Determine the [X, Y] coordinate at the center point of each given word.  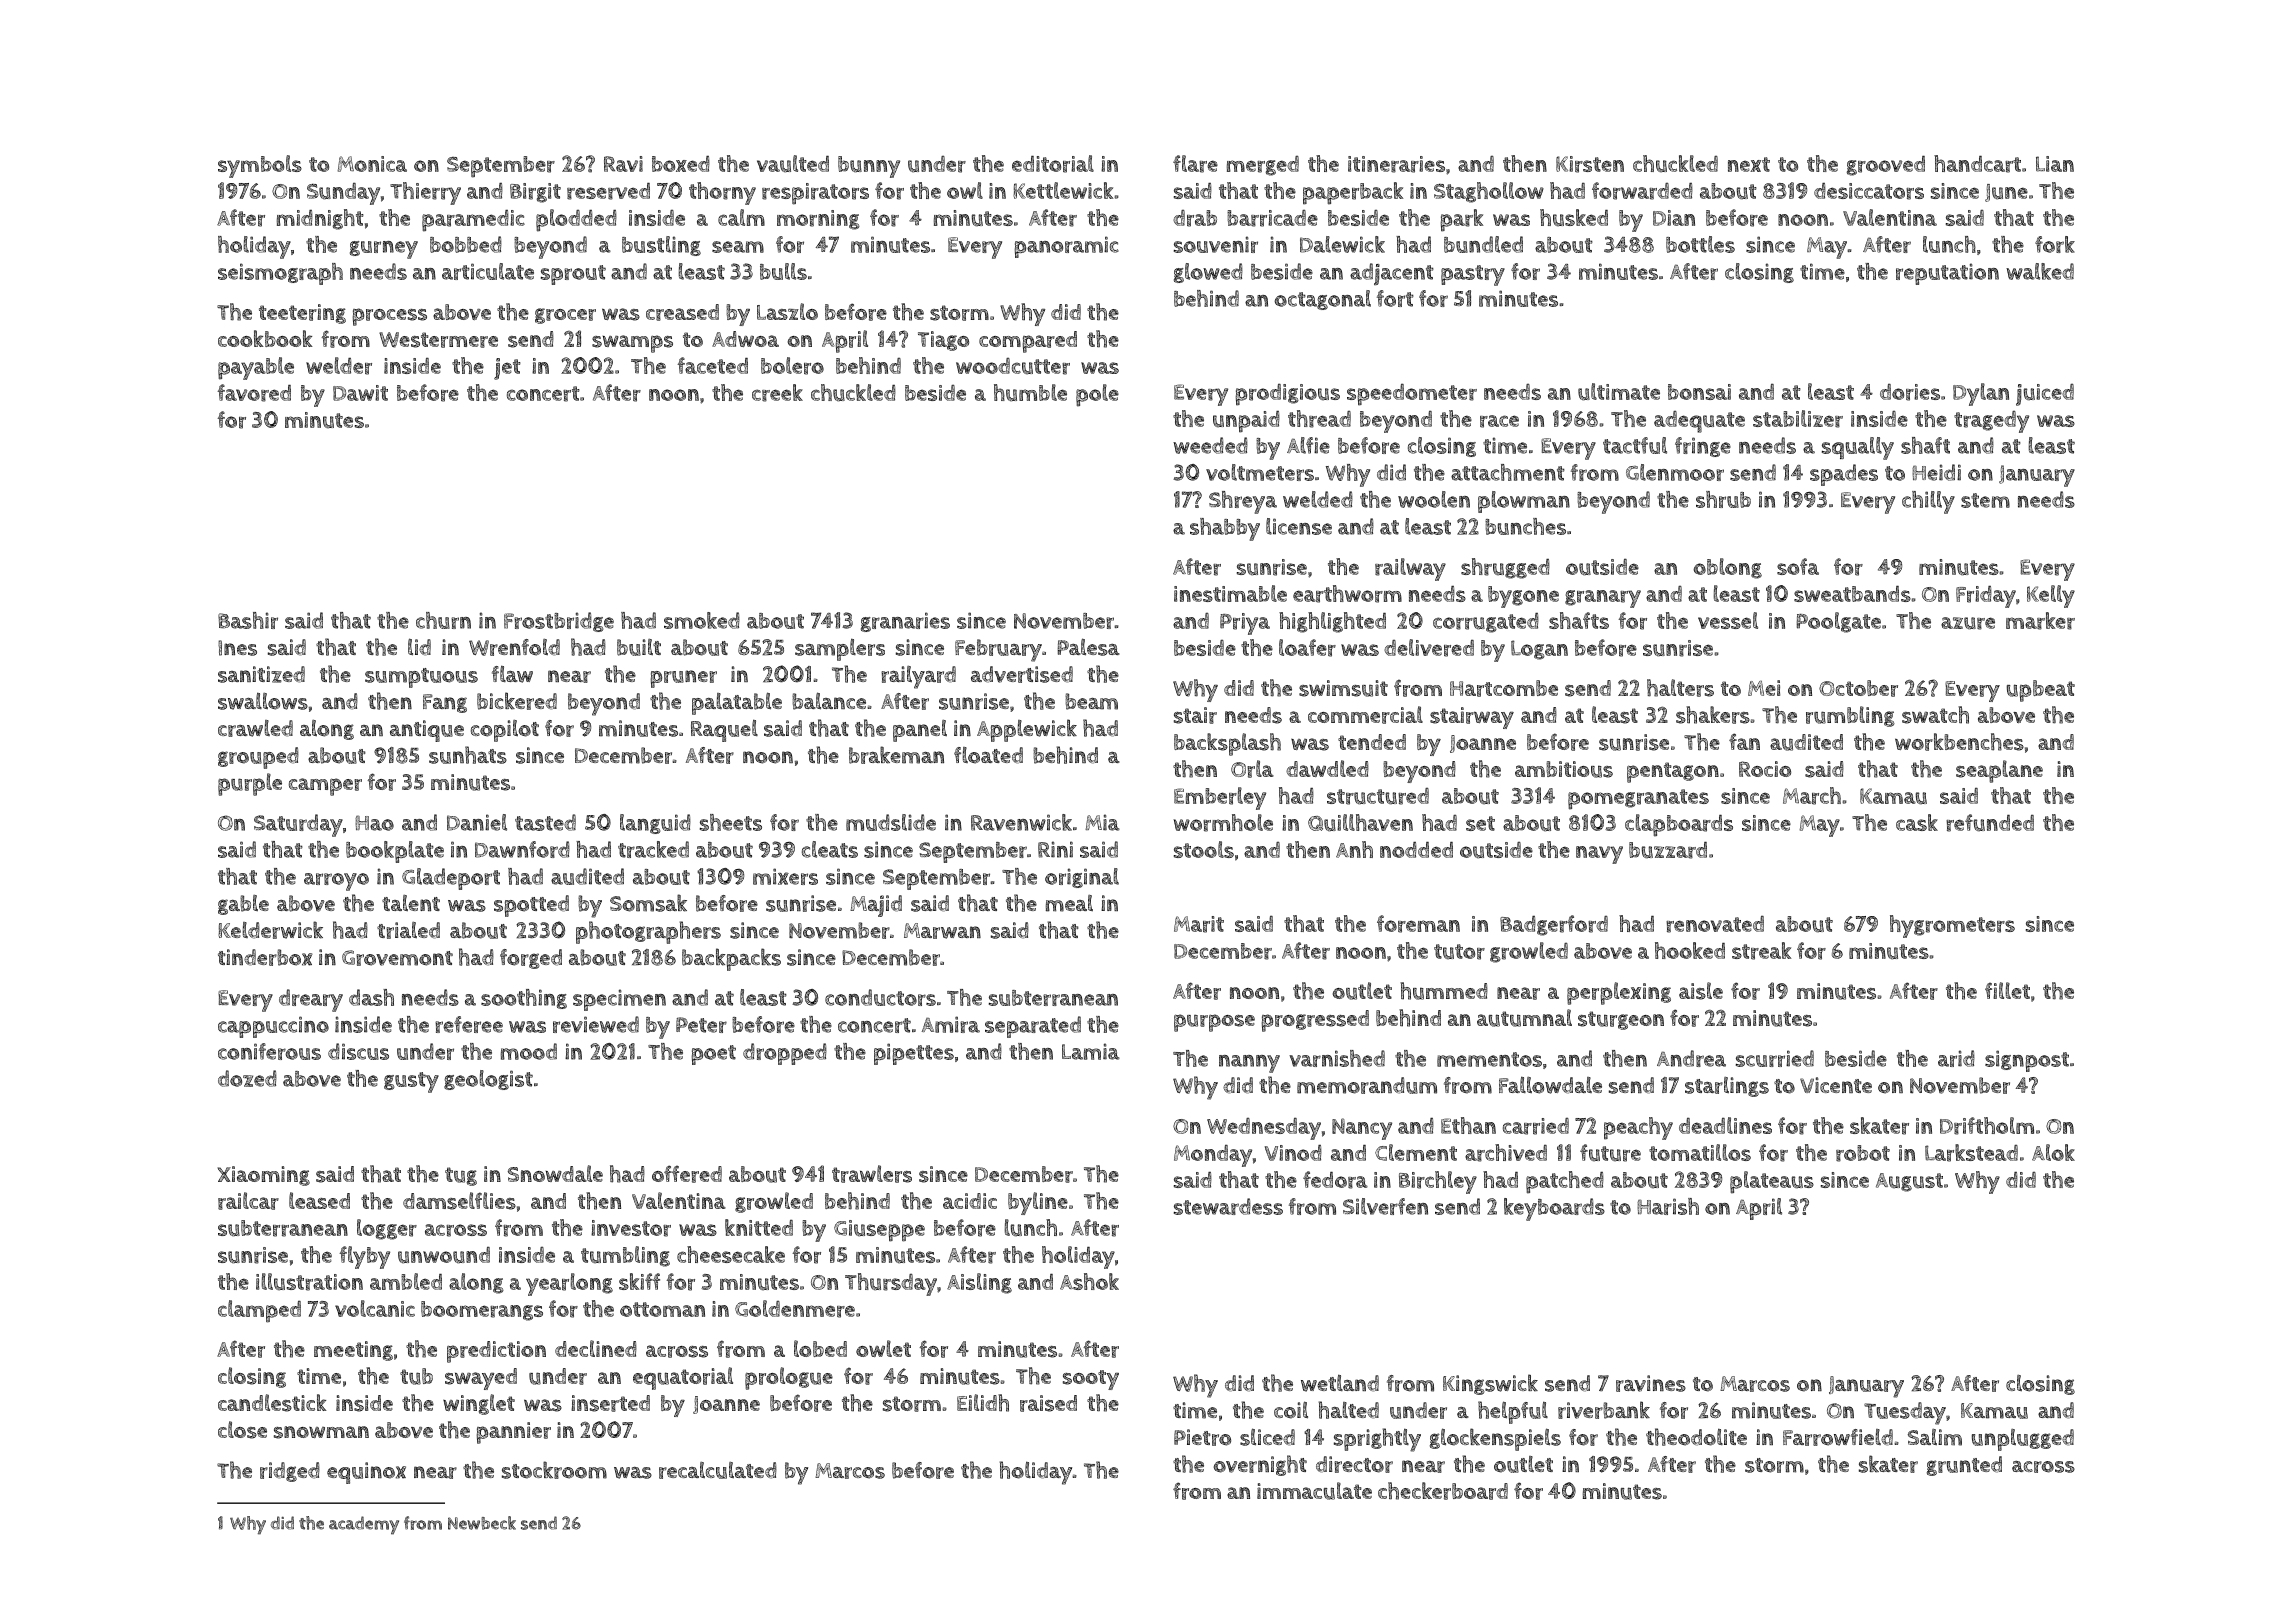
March [1812, 796]
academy [364, 1525]
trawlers [872, 1174]
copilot [505, 731]
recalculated [718, 1470]
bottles [1700, 244]
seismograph [280, 274]
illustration [309, 1282]
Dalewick [1342, 244]
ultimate [1619, 392]
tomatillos [1700, 1152]
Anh [1354, 849]
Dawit [360, 393]
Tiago [943, 341]
